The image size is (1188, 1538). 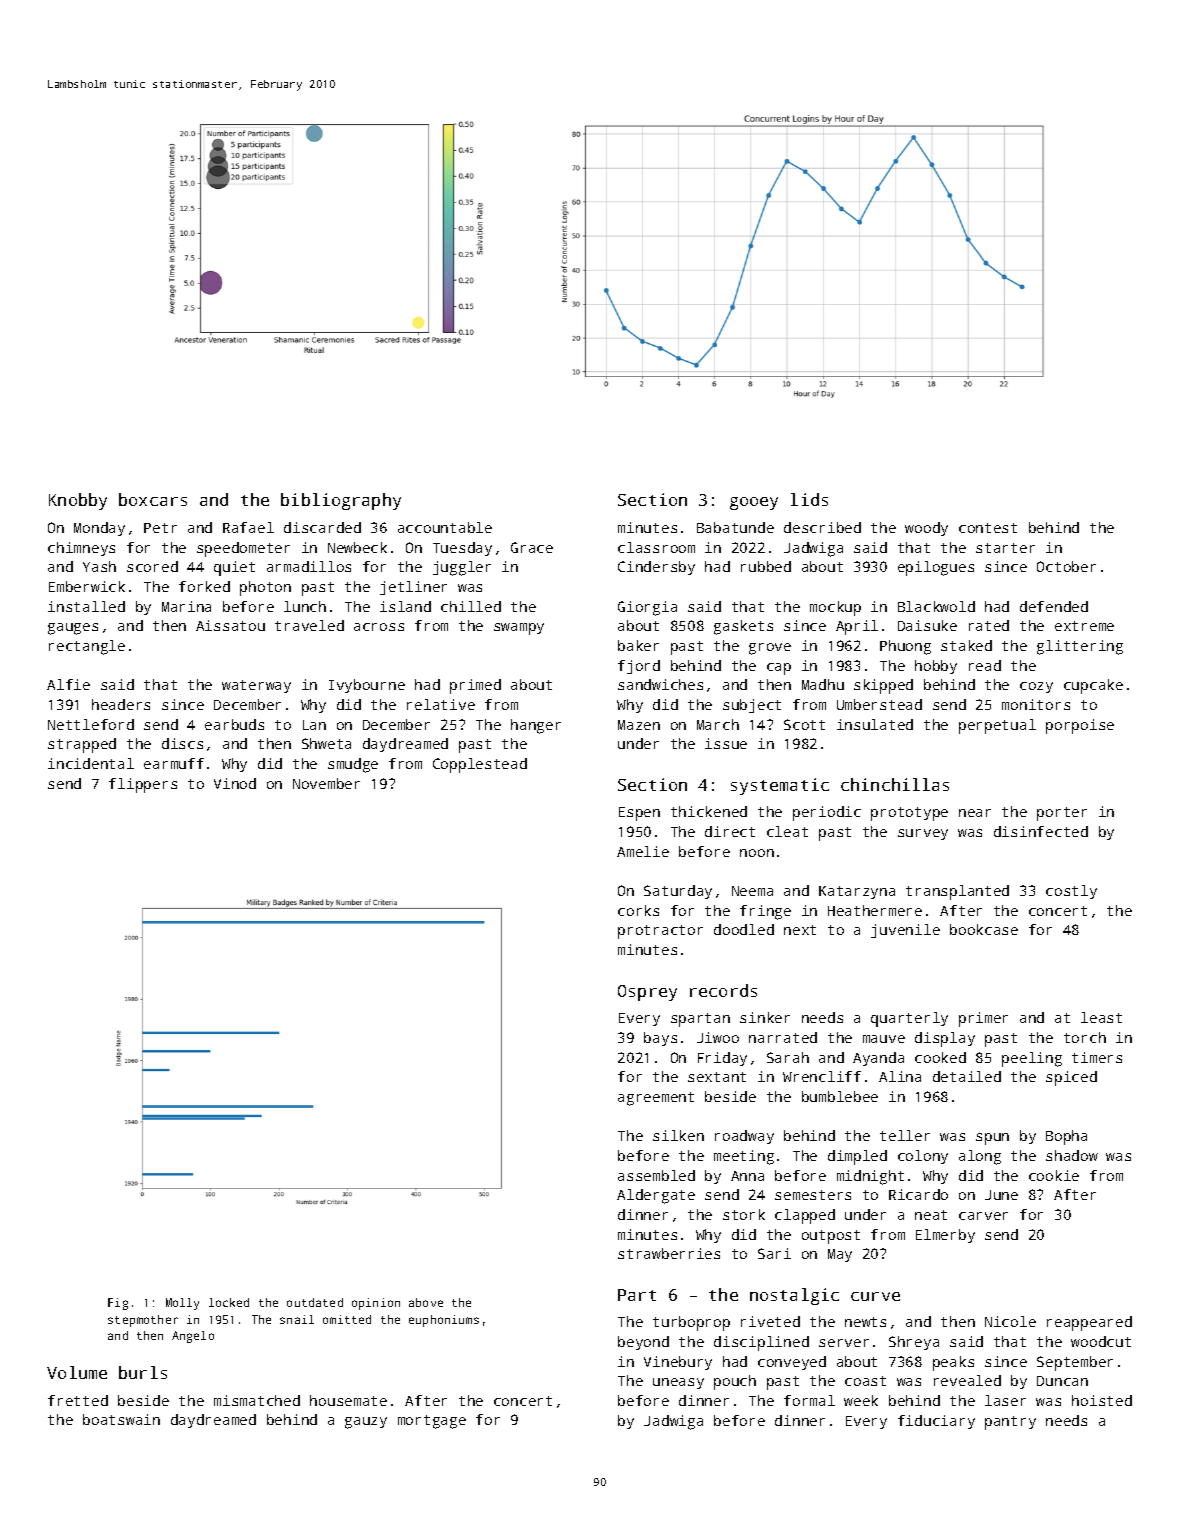 What do you see at coordinates (143, 785) in the screenshot?
I see `flippers` at bounding box center [143, 785].
